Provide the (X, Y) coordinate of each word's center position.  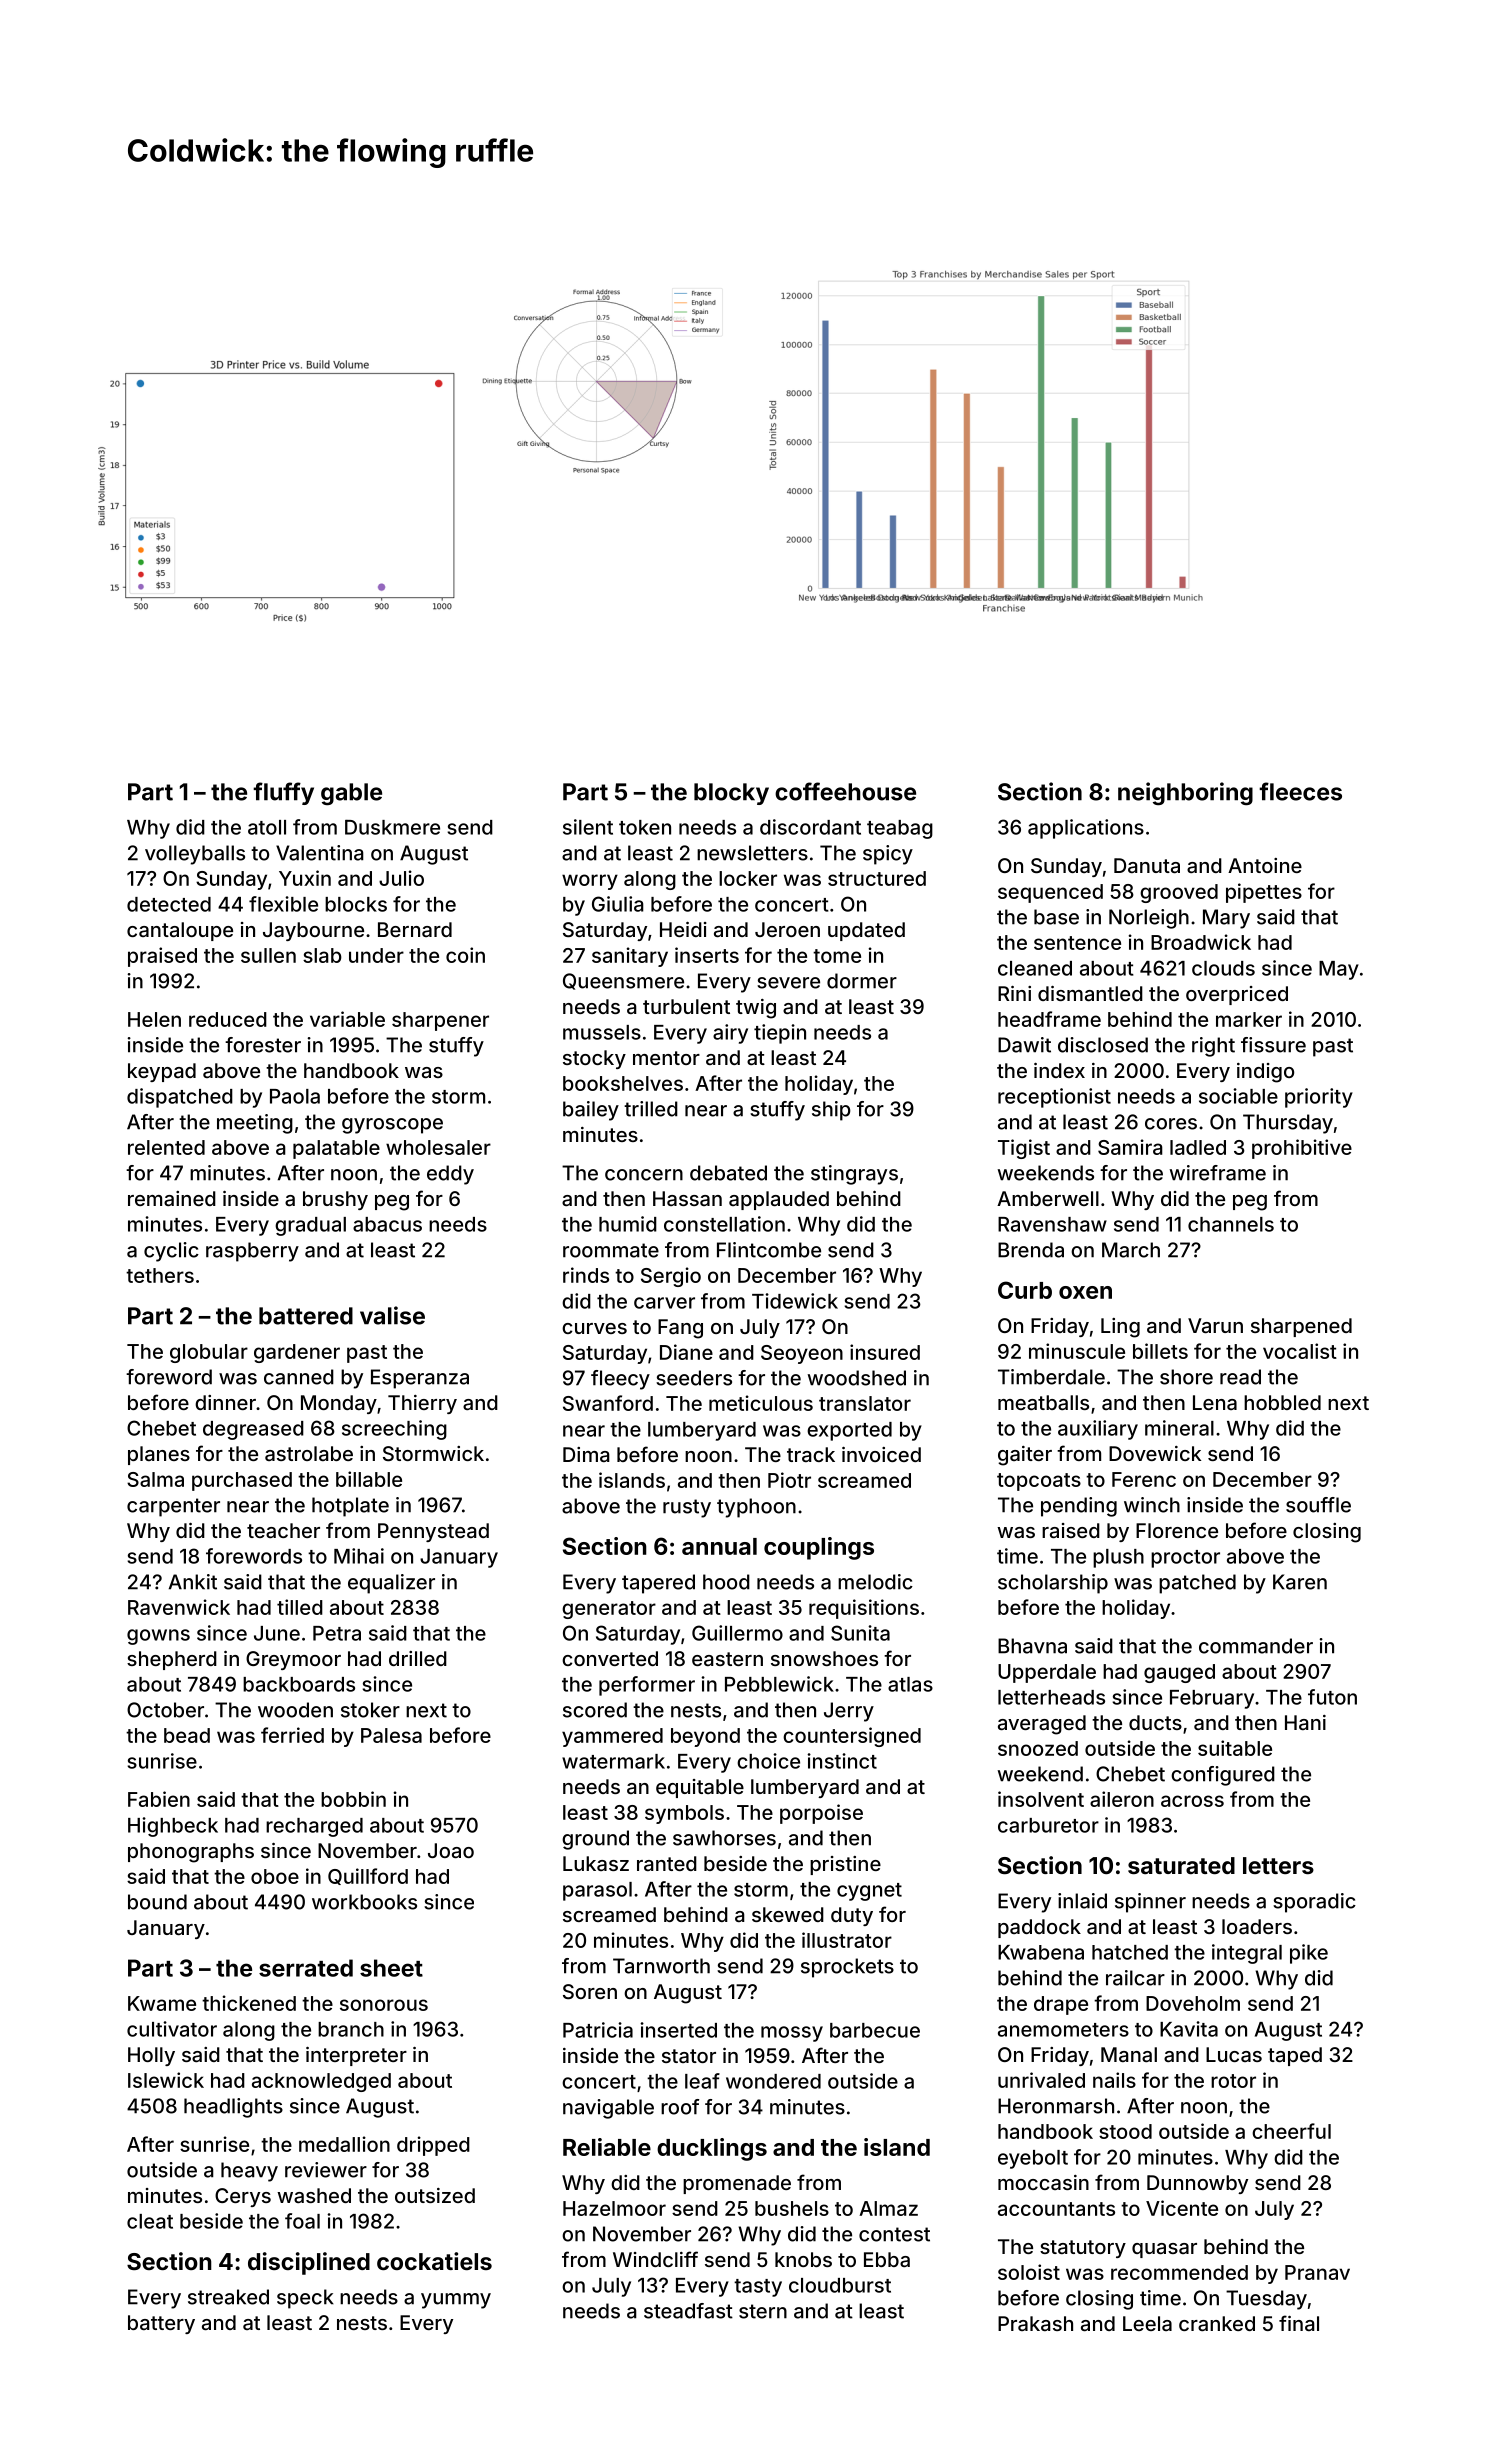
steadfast (688, 2311)
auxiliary (1098, 1430)
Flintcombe (769, 1250)
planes (159, 1455)
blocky (731, 794)
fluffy (283, 793)
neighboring (1185, 793)
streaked (228, 2297)
